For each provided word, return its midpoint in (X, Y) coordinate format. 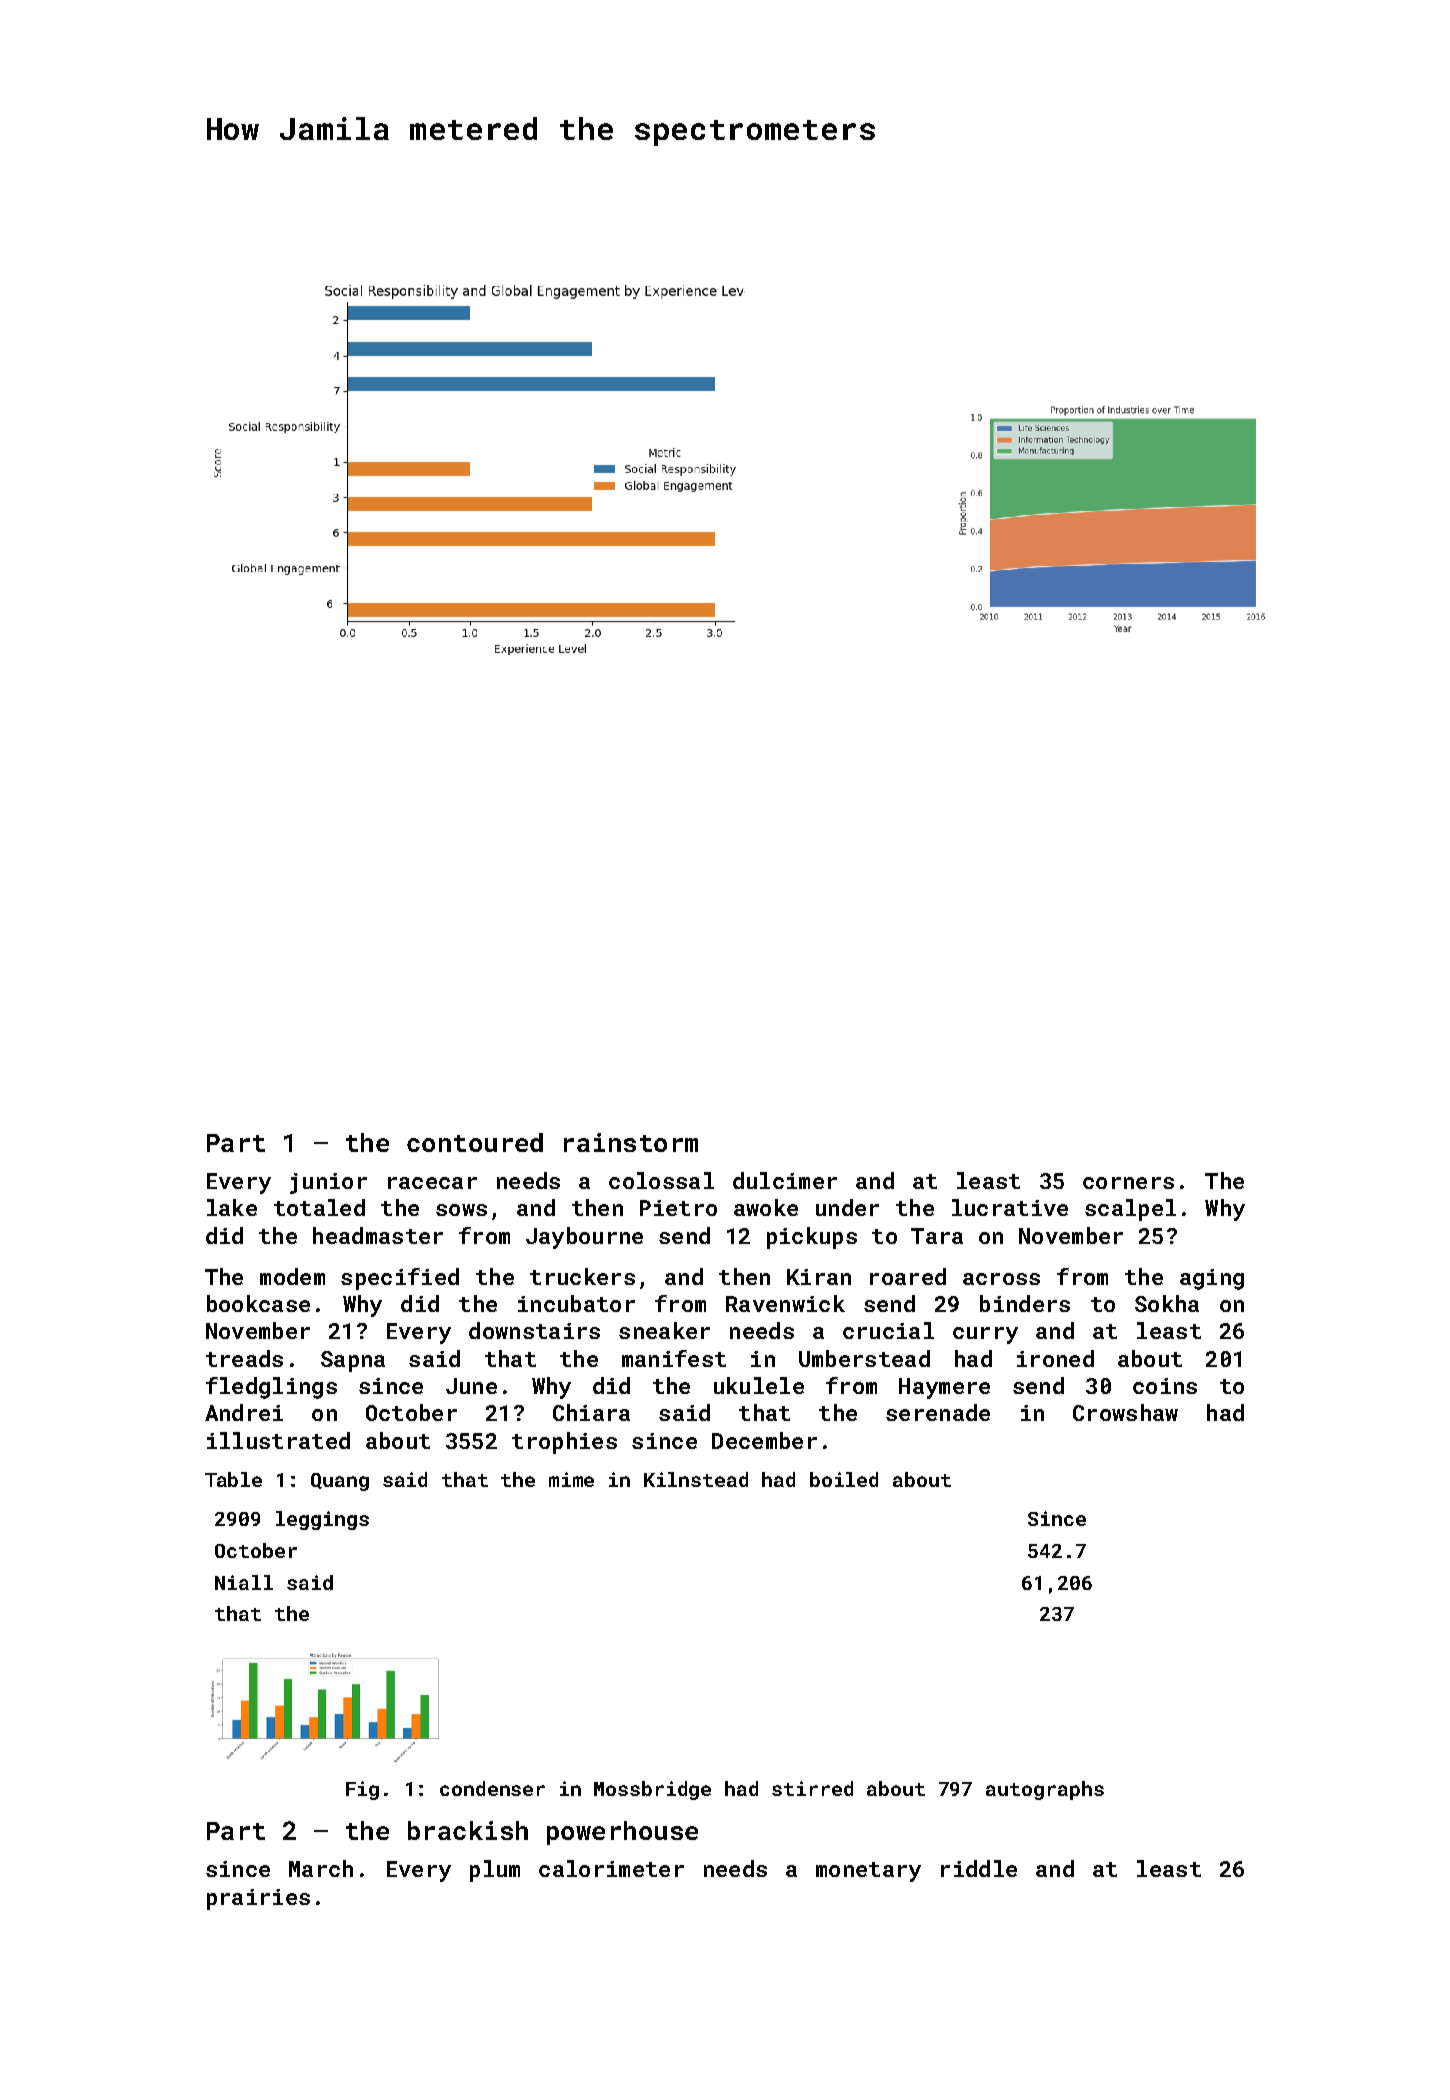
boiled (844, 1479)
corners (1128, 1183)
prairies (258, 1899)
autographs (1045, 1790)
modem (292, 1276)
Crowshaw (1125, 1412)
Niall (244, 1582)
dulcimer (785, 1180)
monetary (868, 1872)
